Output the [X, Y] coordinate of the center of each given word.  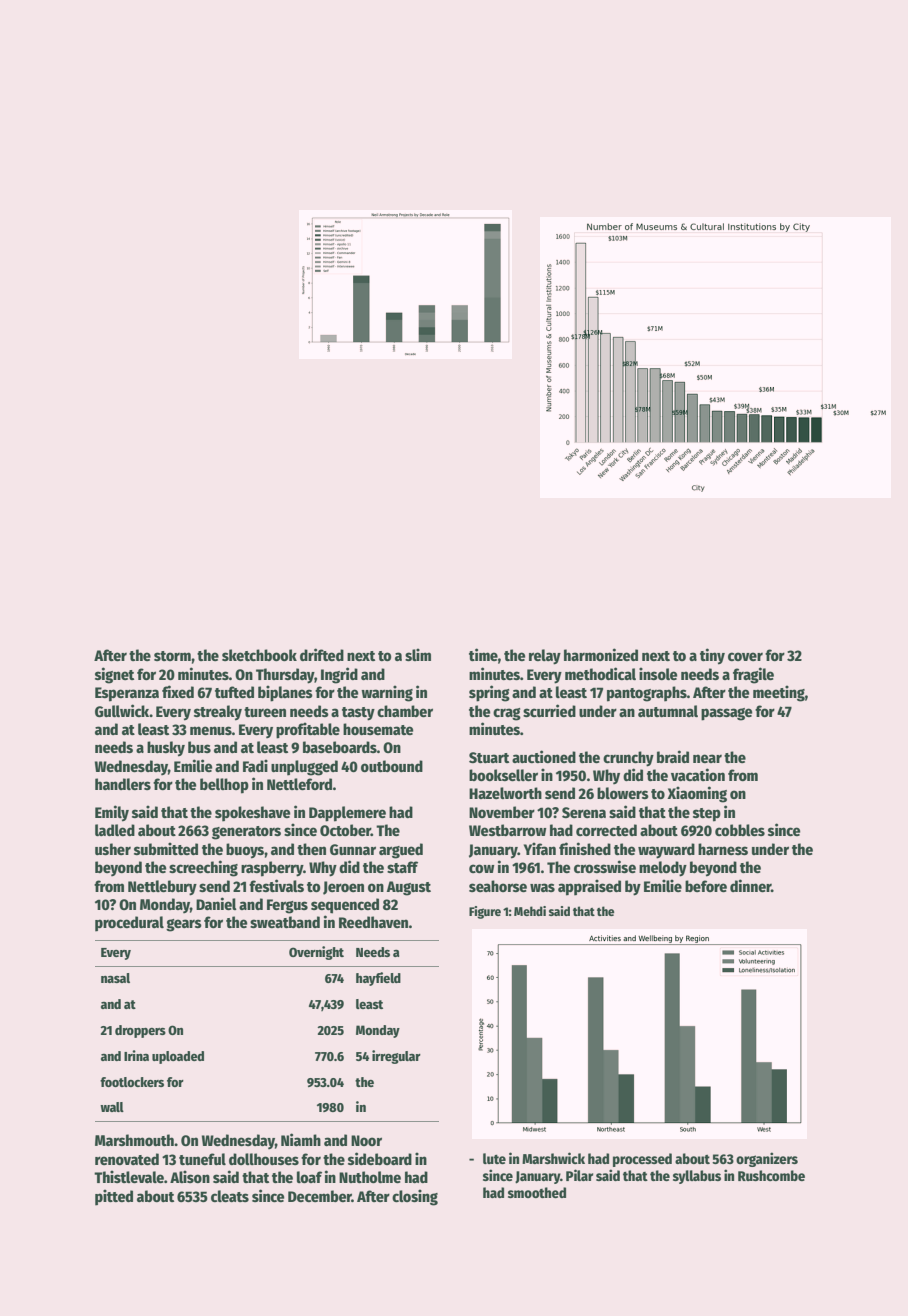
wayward [666, 851]
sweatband [285, 922]
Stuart [489, 757]
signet [114, 675]
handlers [123, 784]
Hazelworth [505, 793]
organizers [767, 1159]
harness [723, 849]
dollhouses [264, 1159]
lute [494, 1158]
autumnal [668, 711]
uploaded [178, 1057]
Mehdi [530, 911]
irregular [396, 1057]
